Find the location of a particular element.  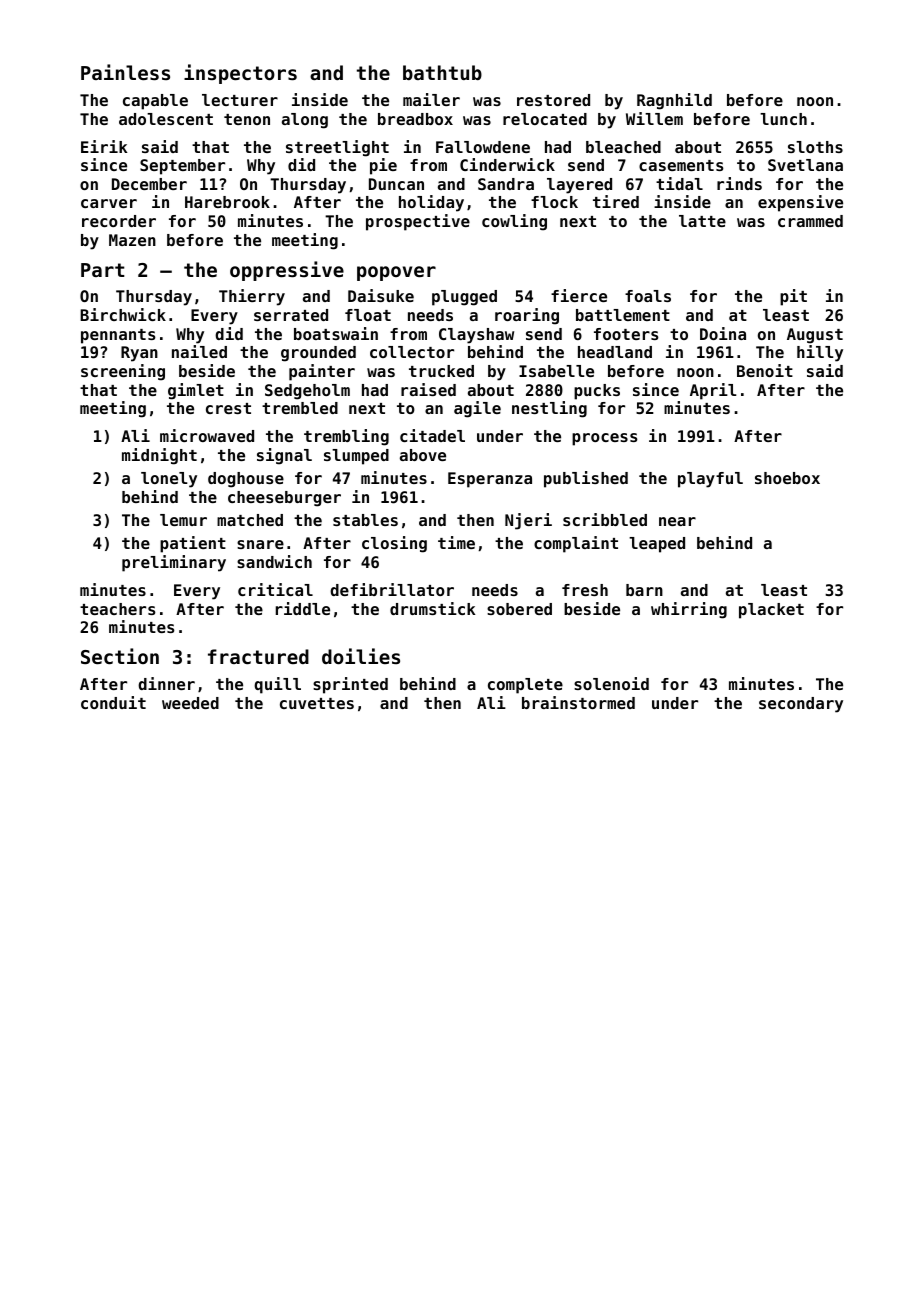

crammed is located at coordinates (810, 221).
